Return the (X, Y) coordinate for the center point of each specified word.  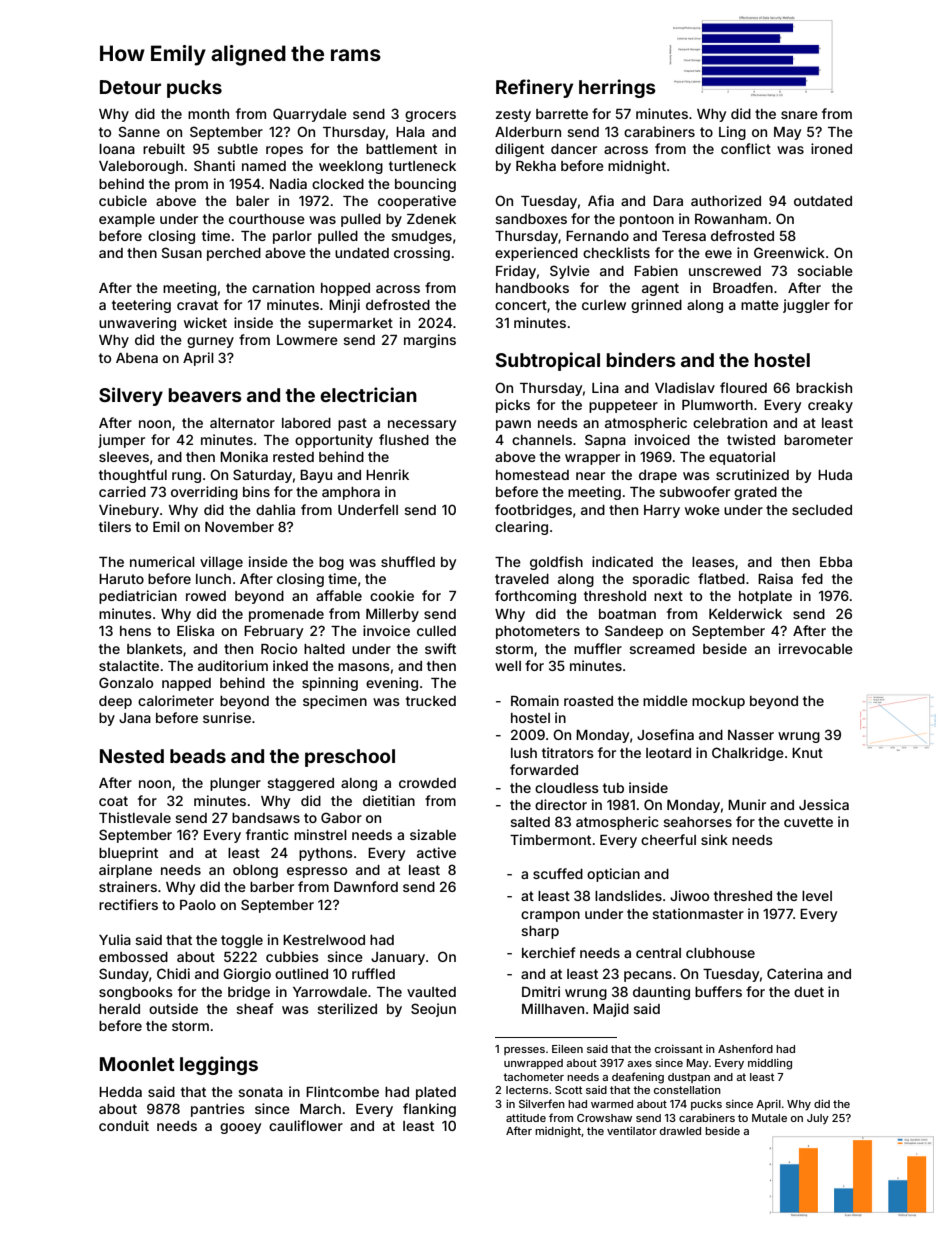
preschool (350, 758)
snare (799, 115)
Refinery (534, 88)
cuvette (808, 822)
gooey (240, 1128)
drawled (680, 1131)
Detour (130, 87)
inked (290, 665)
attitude (526, 1118)
